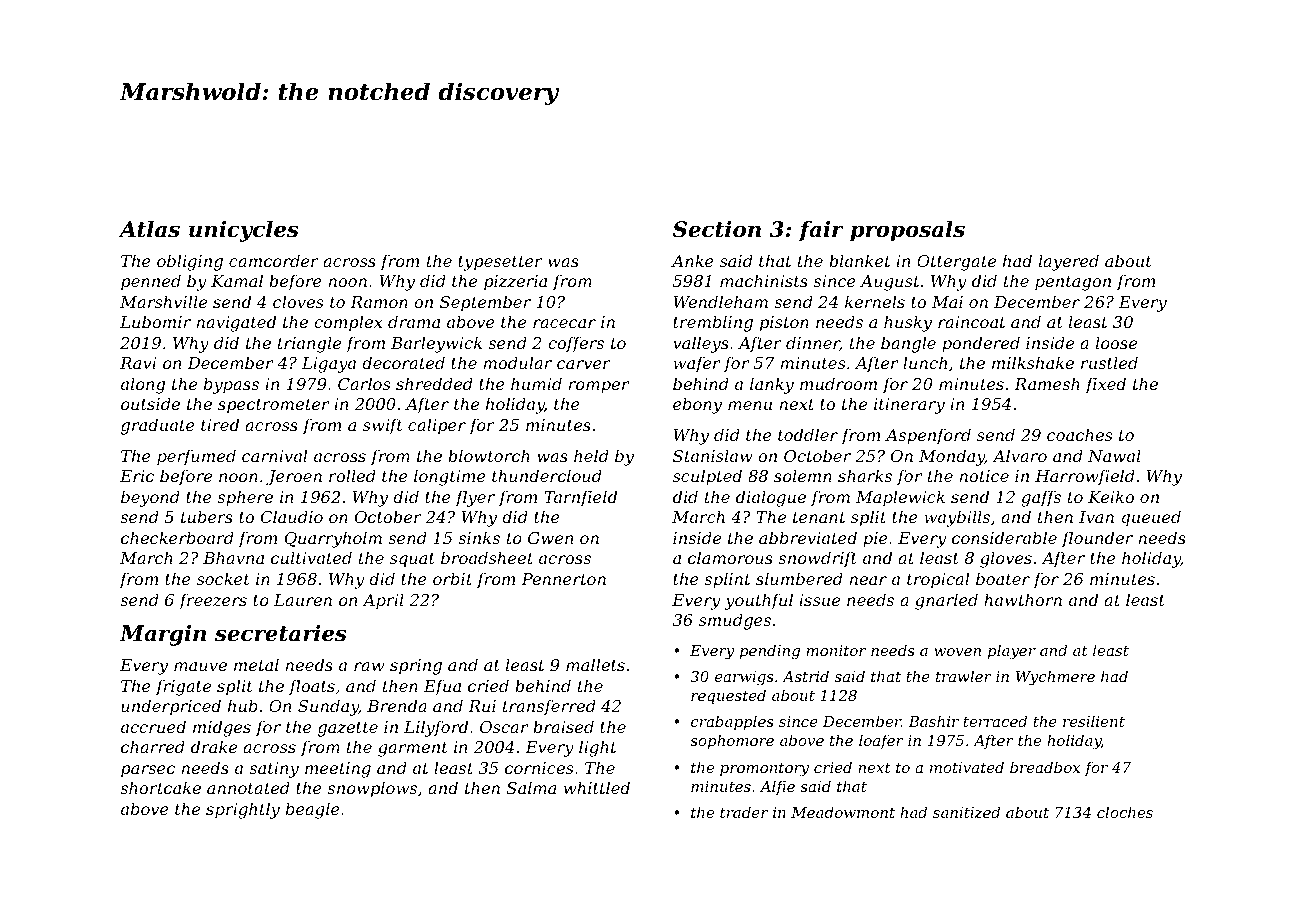 Image resolution: width=1308 pixels, height=924 pixels. Describe the element at coordinates (171, 707) in the page. I see `underpriced` at that location.
